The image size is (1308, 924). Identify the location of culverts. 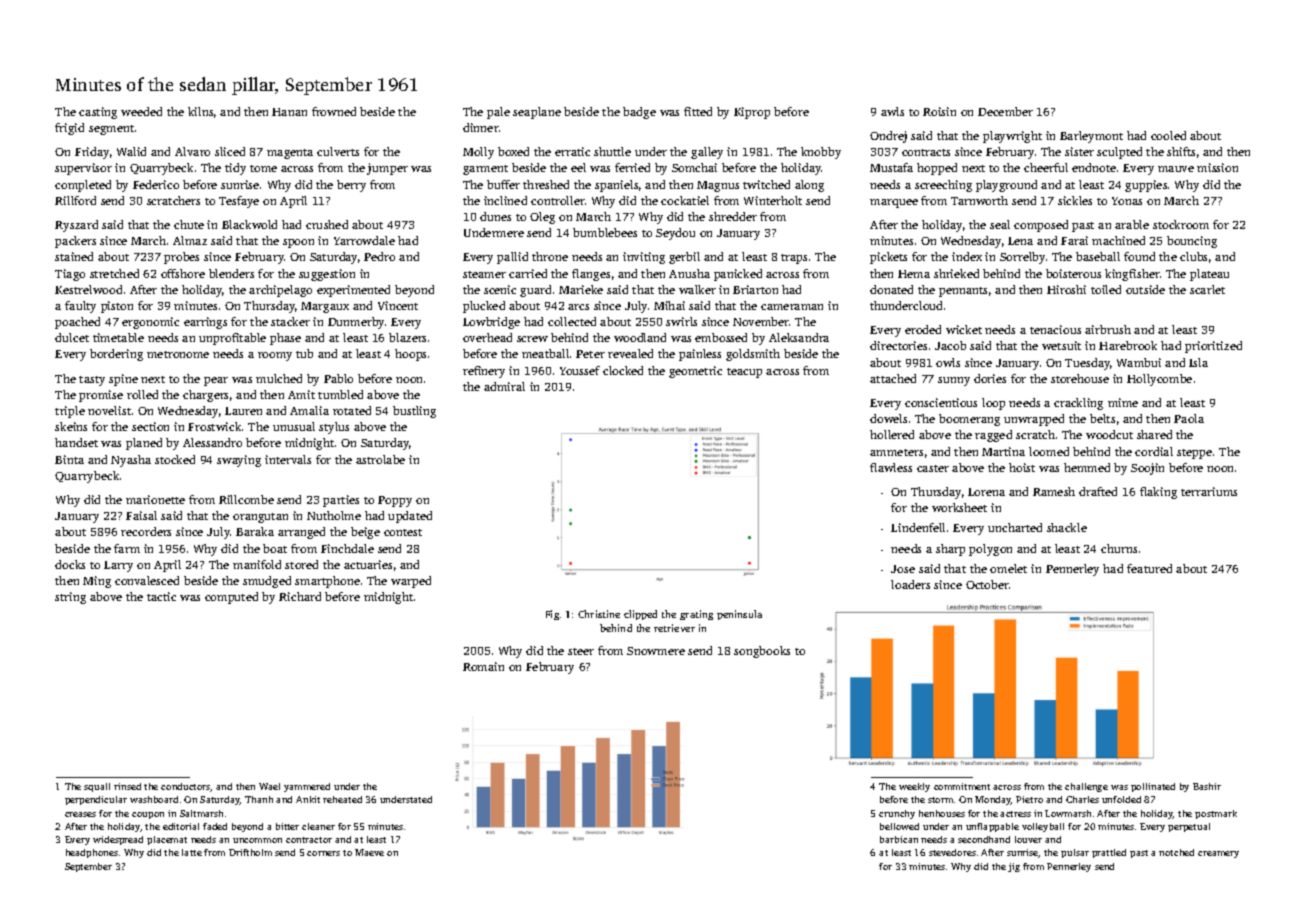
(338, 151).
